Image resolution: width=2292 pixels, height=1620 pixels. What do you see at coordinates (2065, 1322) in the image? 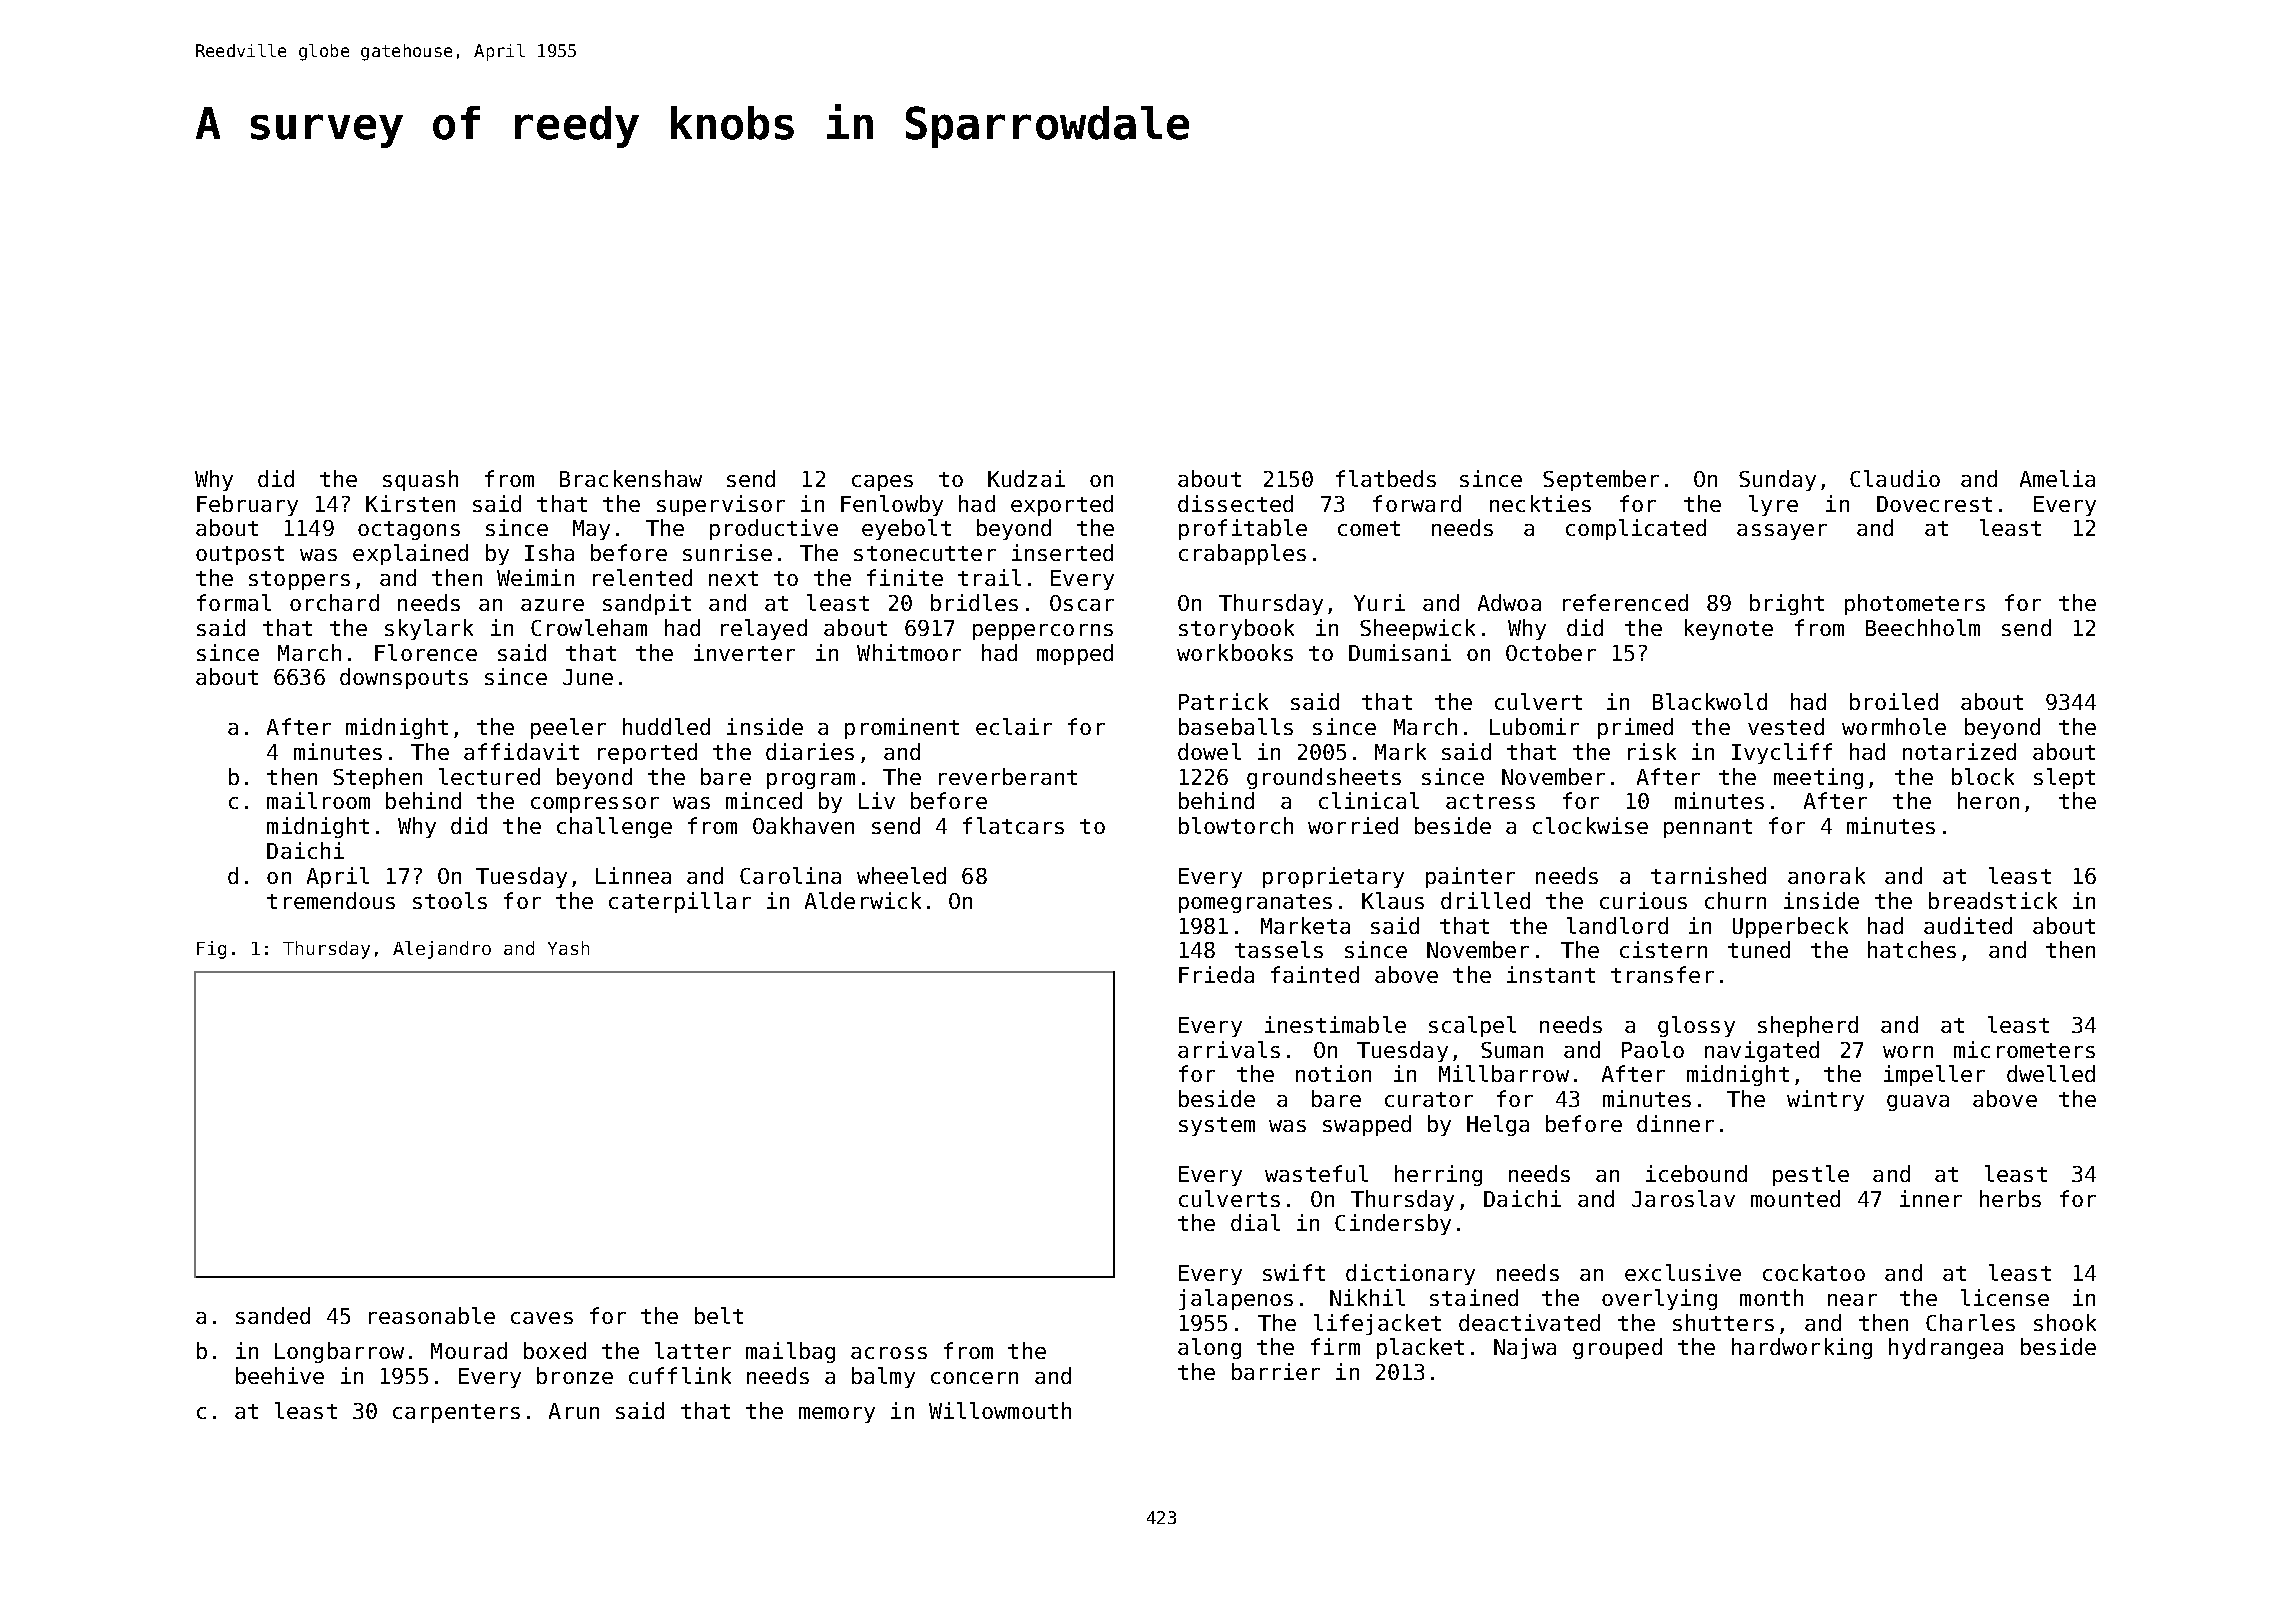
I see `shook` at bounding box center [2065, 1322].
